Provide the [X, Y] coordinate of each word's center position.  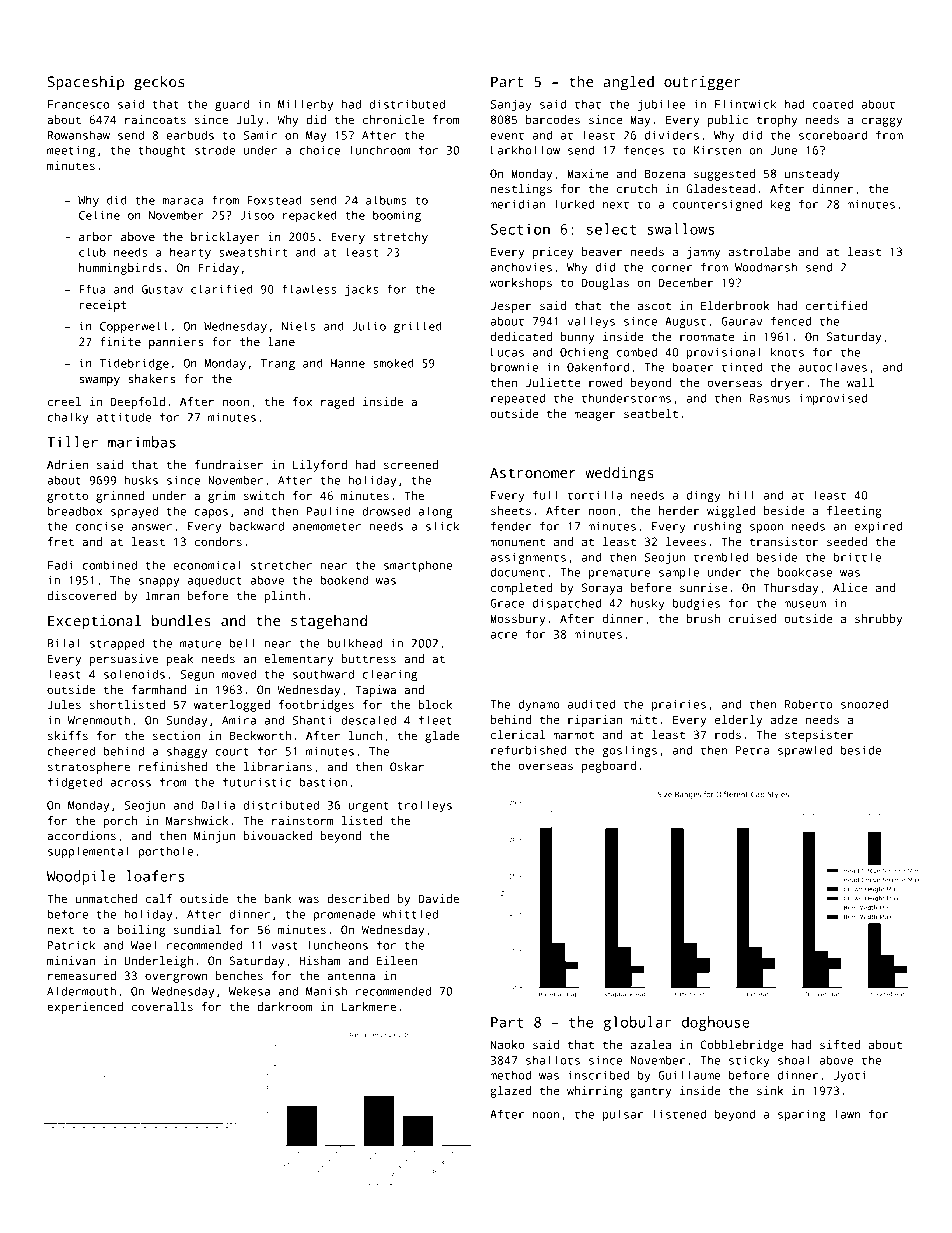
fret [61, 541]
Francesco [78, 104]
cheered [71, 751]
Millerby [305, 105]
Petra [752, 750]
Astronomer [533, 472]
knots [787, 352]
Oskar [407, 766]
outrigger [702, 83]
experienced [85, 1008]
